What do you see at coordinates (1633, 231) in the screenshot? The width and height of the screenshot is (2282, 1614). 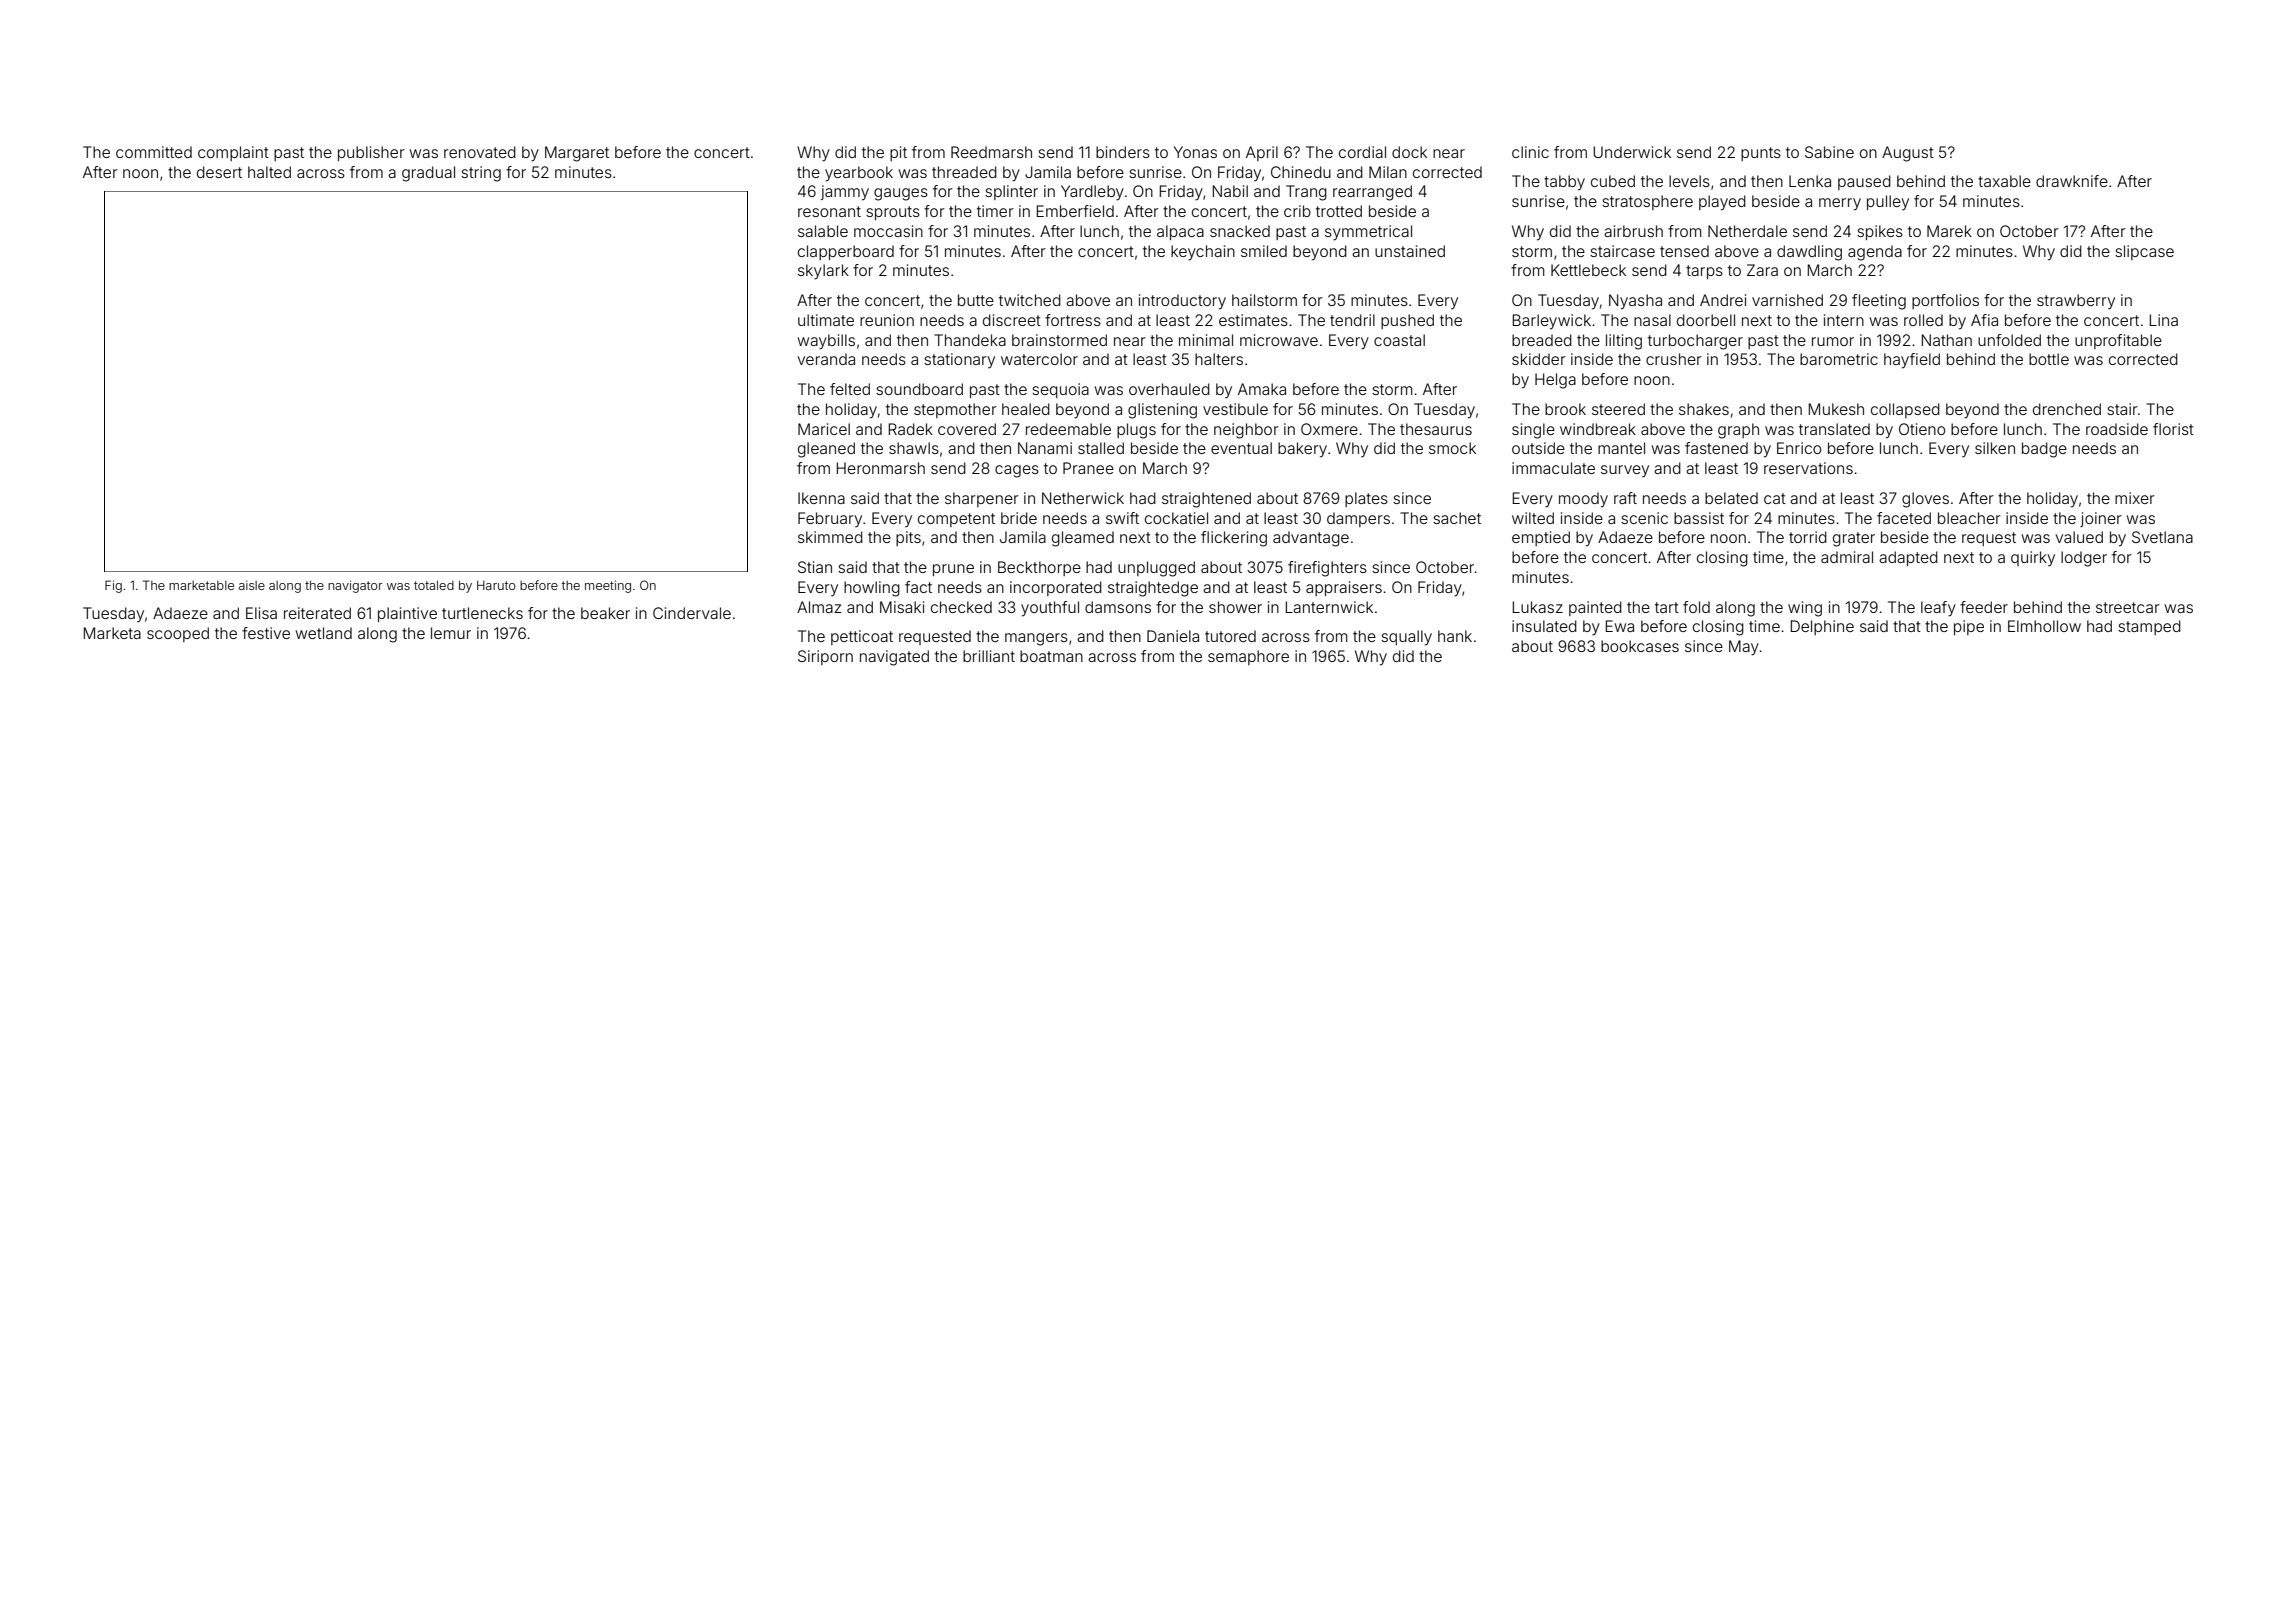 I see `airbrush` at bounding box center [1633, 231].
